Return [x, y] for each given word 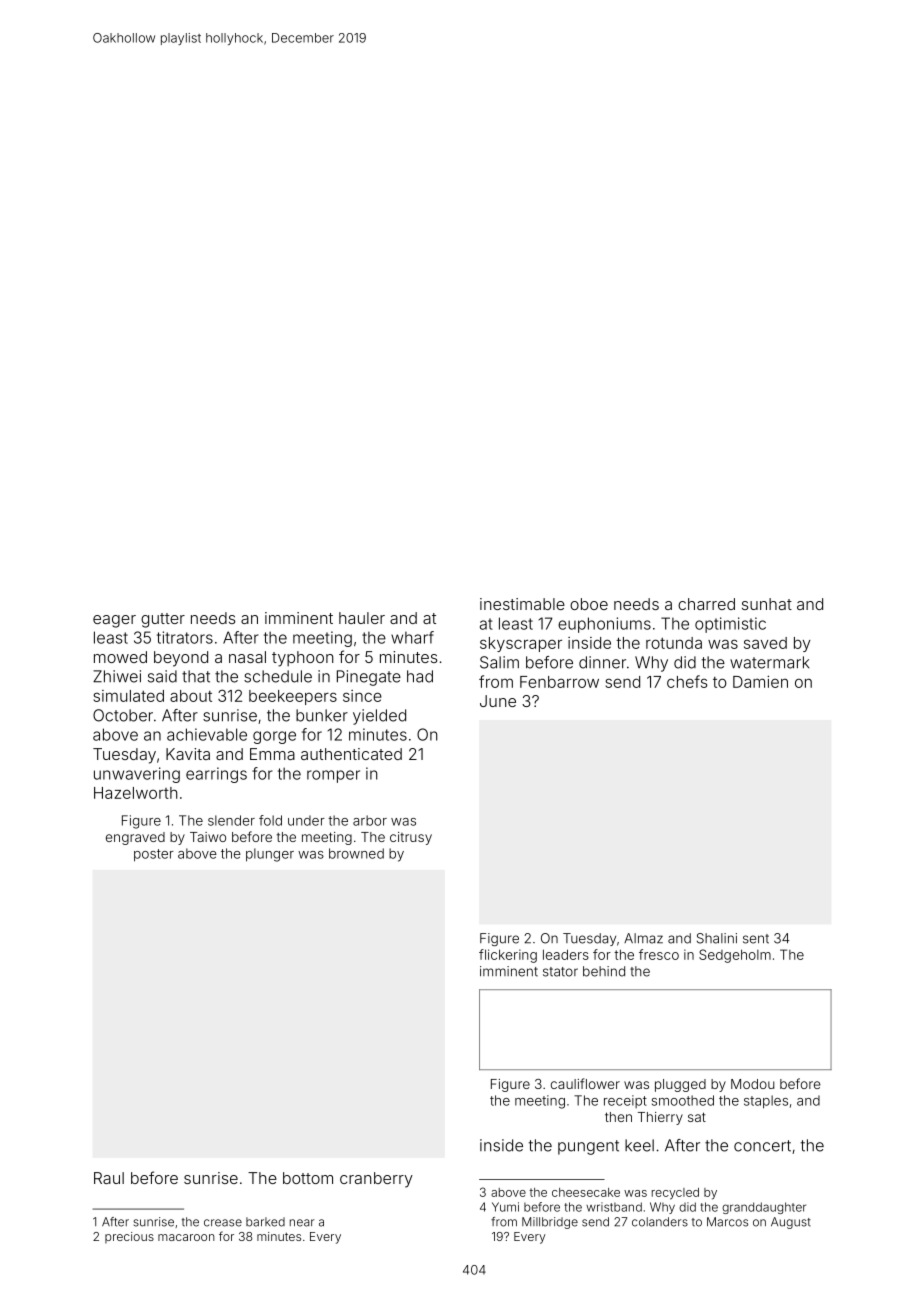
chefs [687, 681]
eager [114, 621]
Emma [272, 754]
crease [223, 1223]
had [420, 676]
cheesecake [586, 1192]
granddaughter [764, 1208]
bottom [308, 1178]
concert [762, 1146]
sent [756, 939]
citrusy [411, 838]
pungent [588, 1147]
